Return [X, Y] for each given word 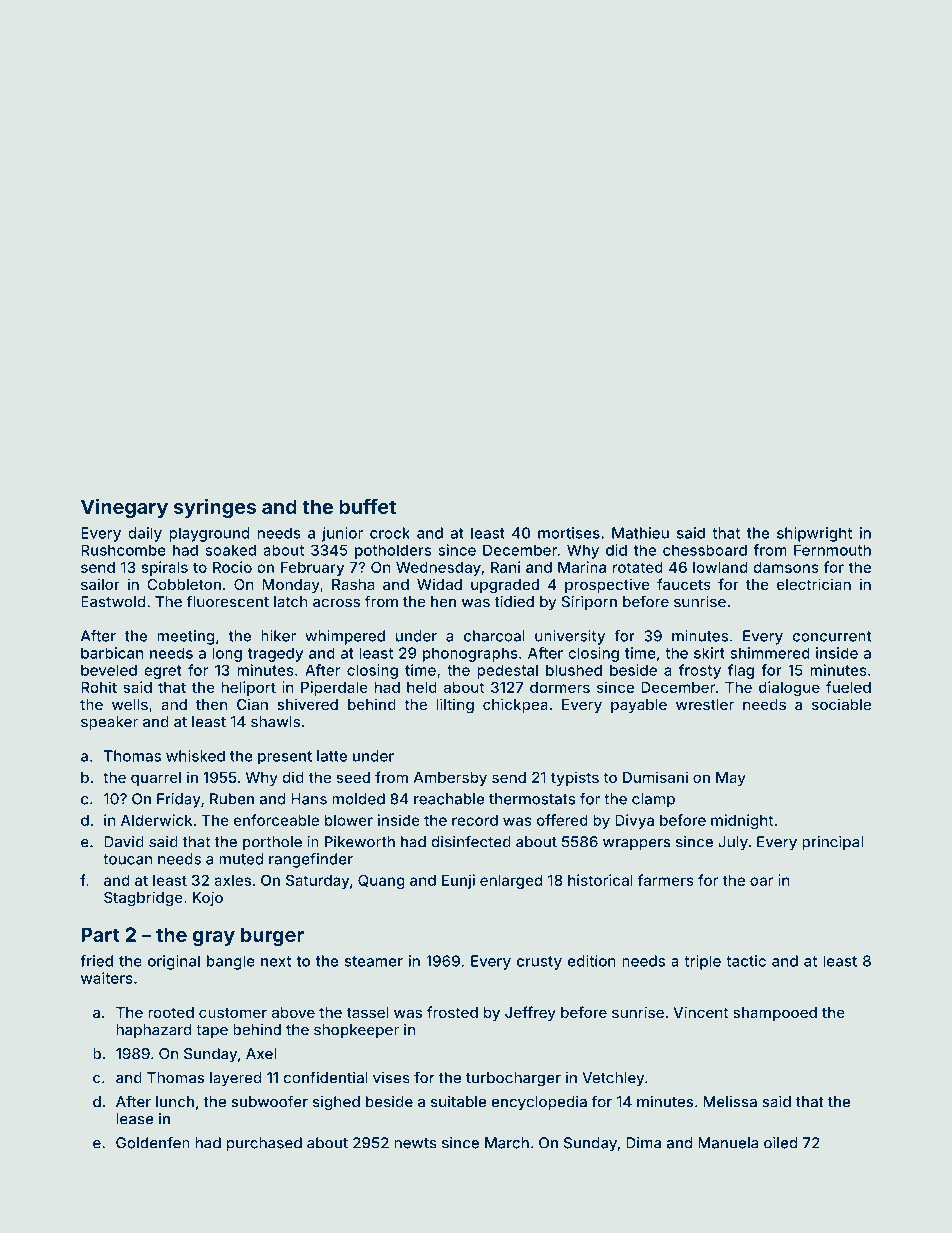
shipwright [814, 534]
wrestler [705, 704]
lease [135, 1119]
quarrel [156, 779]
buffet [367, 506]
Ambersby [450, 779]
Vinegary [124, 508]
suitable [459, 1102]
